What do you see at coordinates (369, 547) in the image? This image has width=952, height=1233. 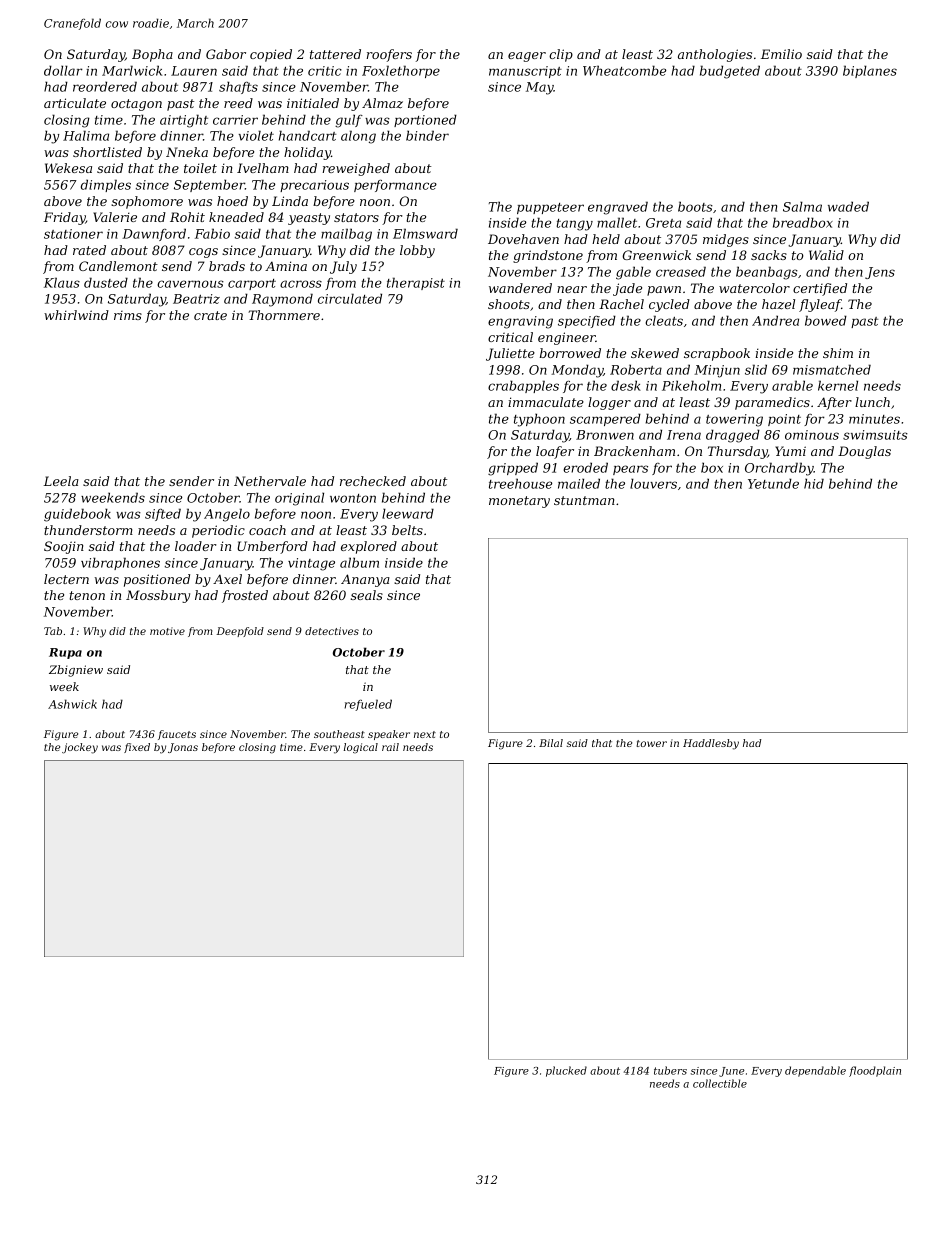 I see `explored` at bounding box center [369, 547].
